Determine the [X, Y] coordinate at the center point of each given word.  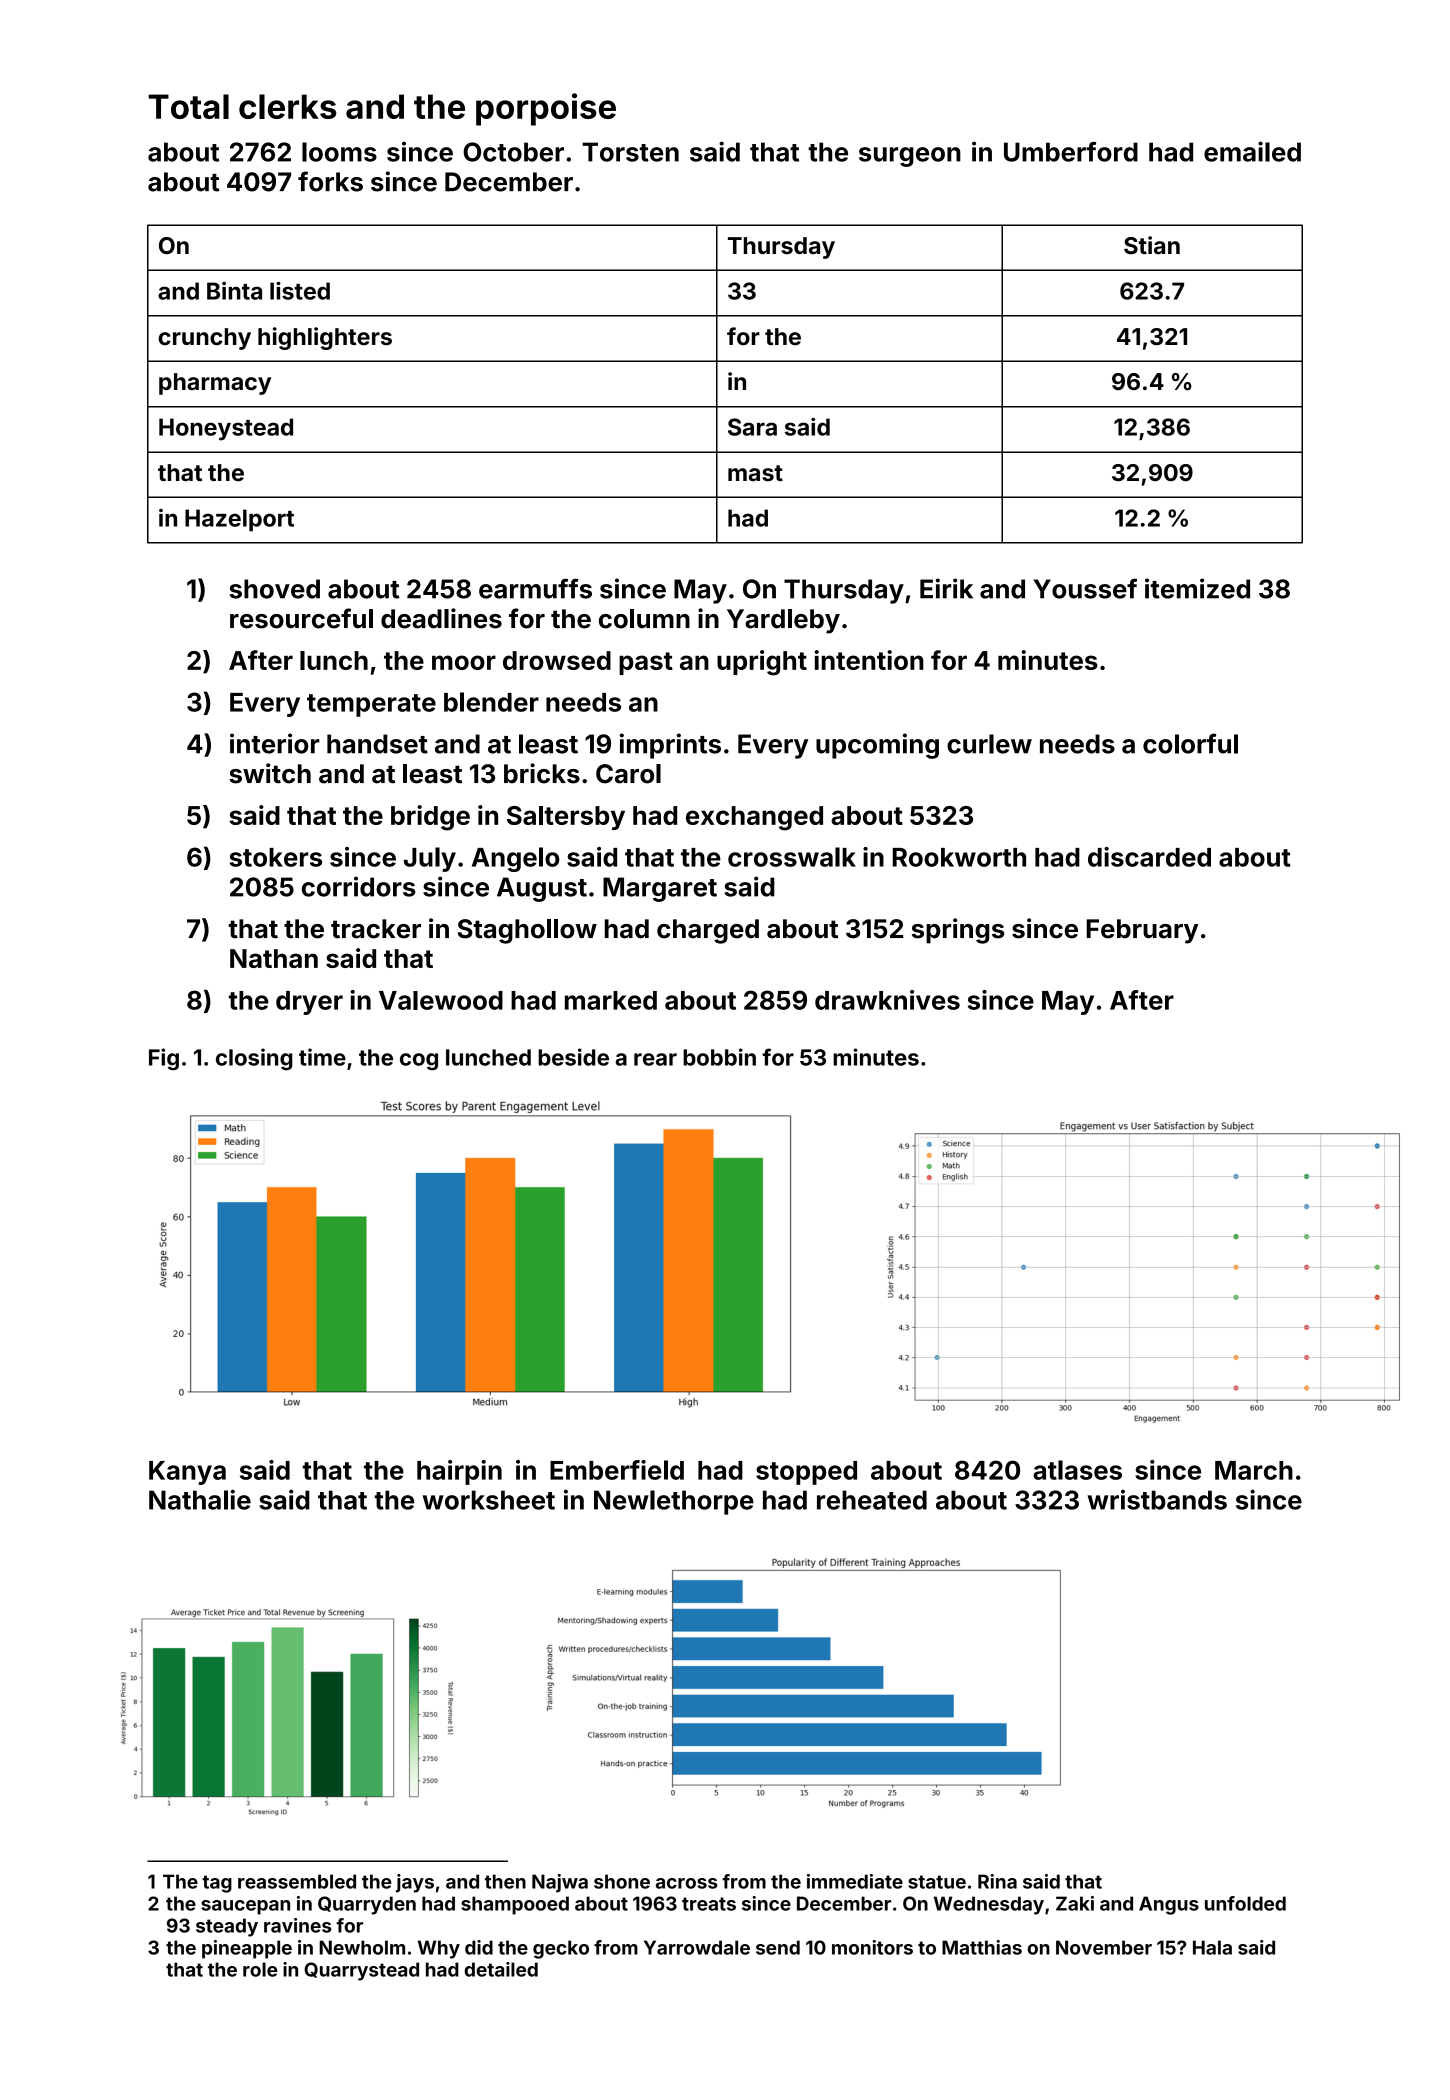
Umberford [1071, 152]
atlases [1077, 1470]
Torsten [630, 152]
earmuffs [535, 588]
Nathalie [200, 1499]
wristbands [1157, 1499]
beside [573, 1057]
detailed [501, 1969]
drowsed [557, 660]
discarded [1149, 857]
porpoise [546, 109]
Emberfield [617, 1470]
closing [254, 1059]
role [260, 1969]
